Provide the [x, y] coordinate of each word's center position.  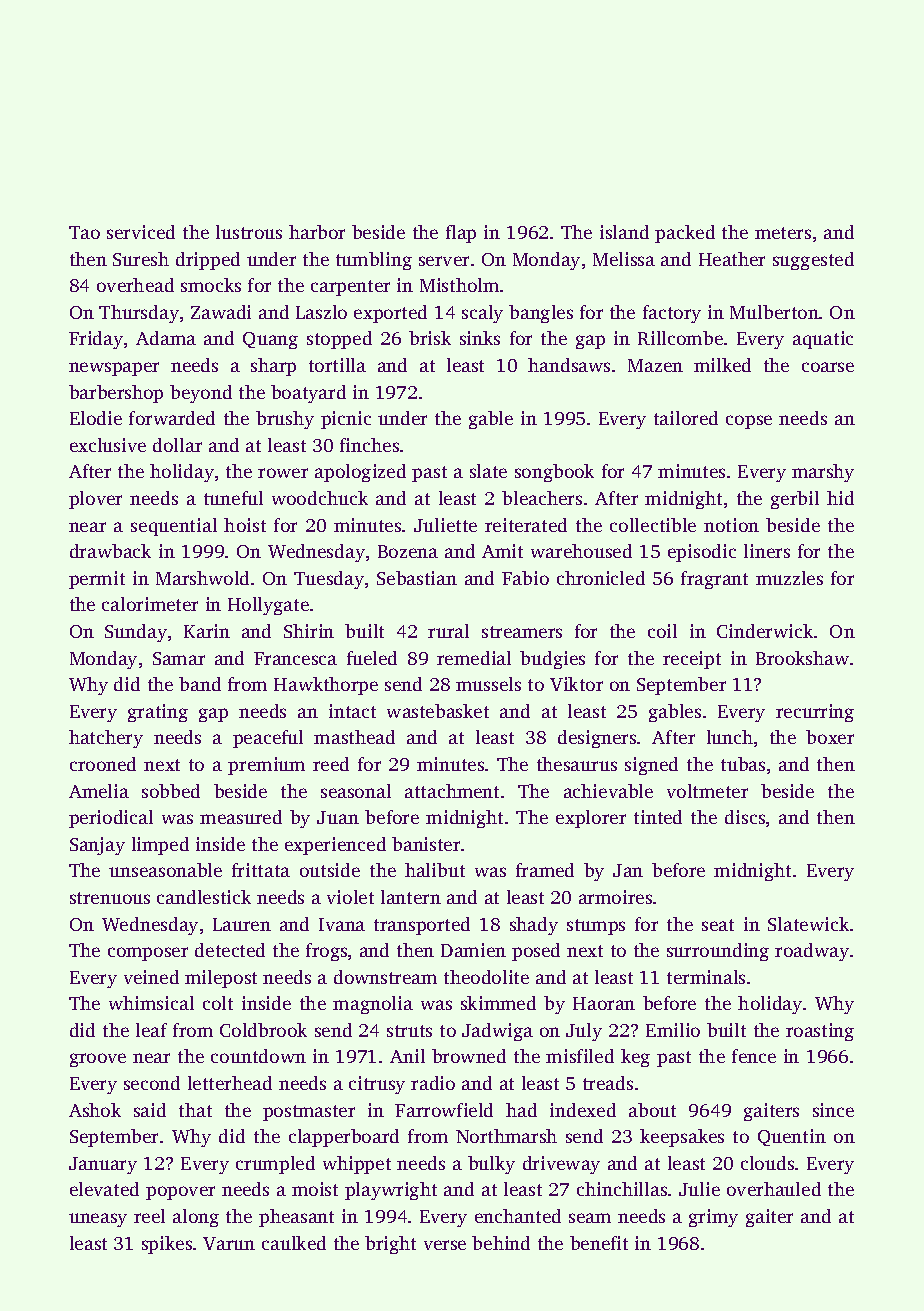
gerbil [795, 500]
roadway [812, 952]
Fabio [525, 578]
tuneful [233, 498]
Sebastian [417, 578]
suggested [813, 261]
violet [350, 897]
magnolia [373, 1005]
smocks [211, 285]
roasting [820, 1032]
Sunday [136, 633]
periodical [111, 819]
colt [218, 1003]
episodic [702, 553]
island [624, 232]
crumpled [275, 1165]
